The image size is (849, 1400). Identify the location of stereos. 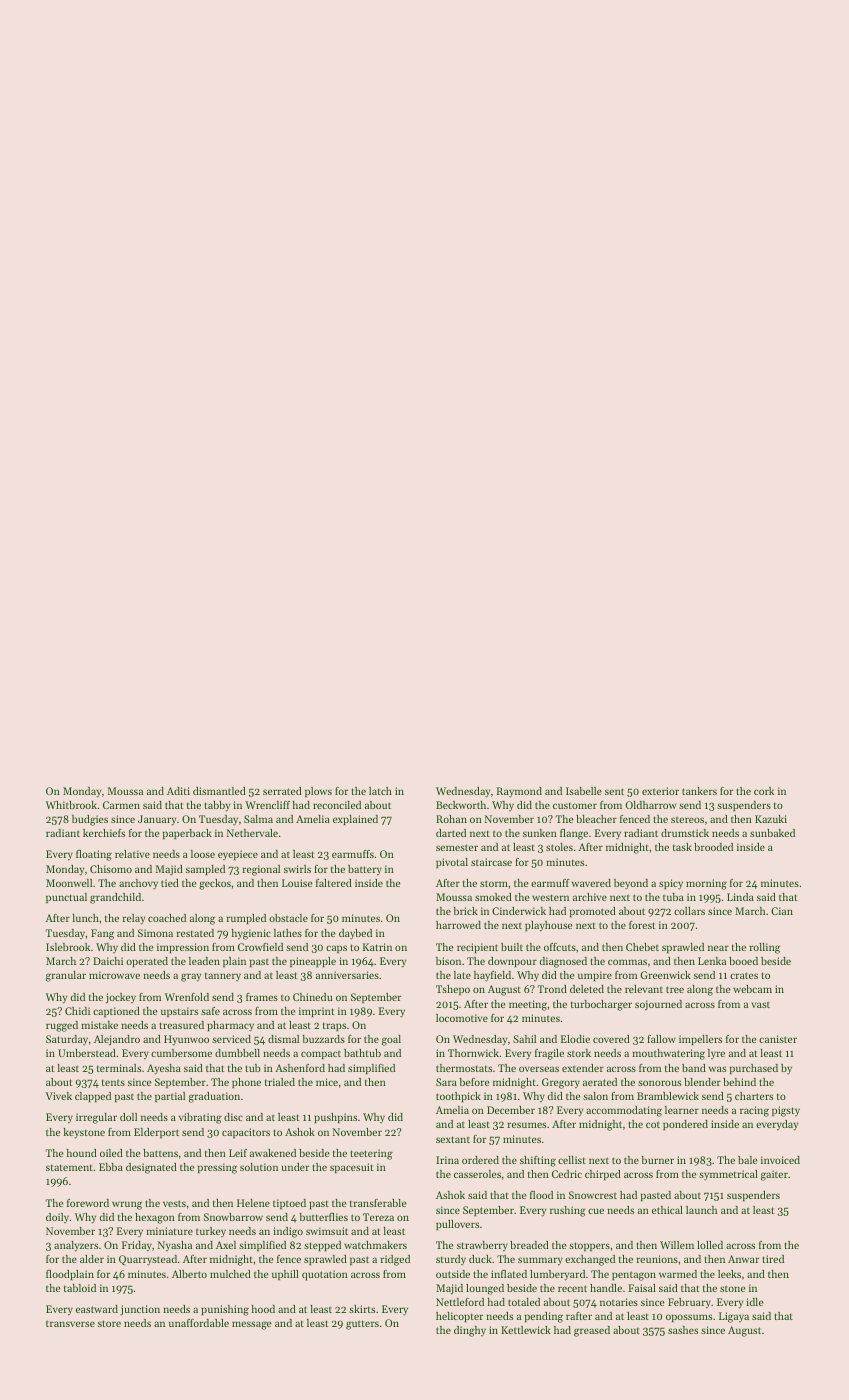
(687, 819).
